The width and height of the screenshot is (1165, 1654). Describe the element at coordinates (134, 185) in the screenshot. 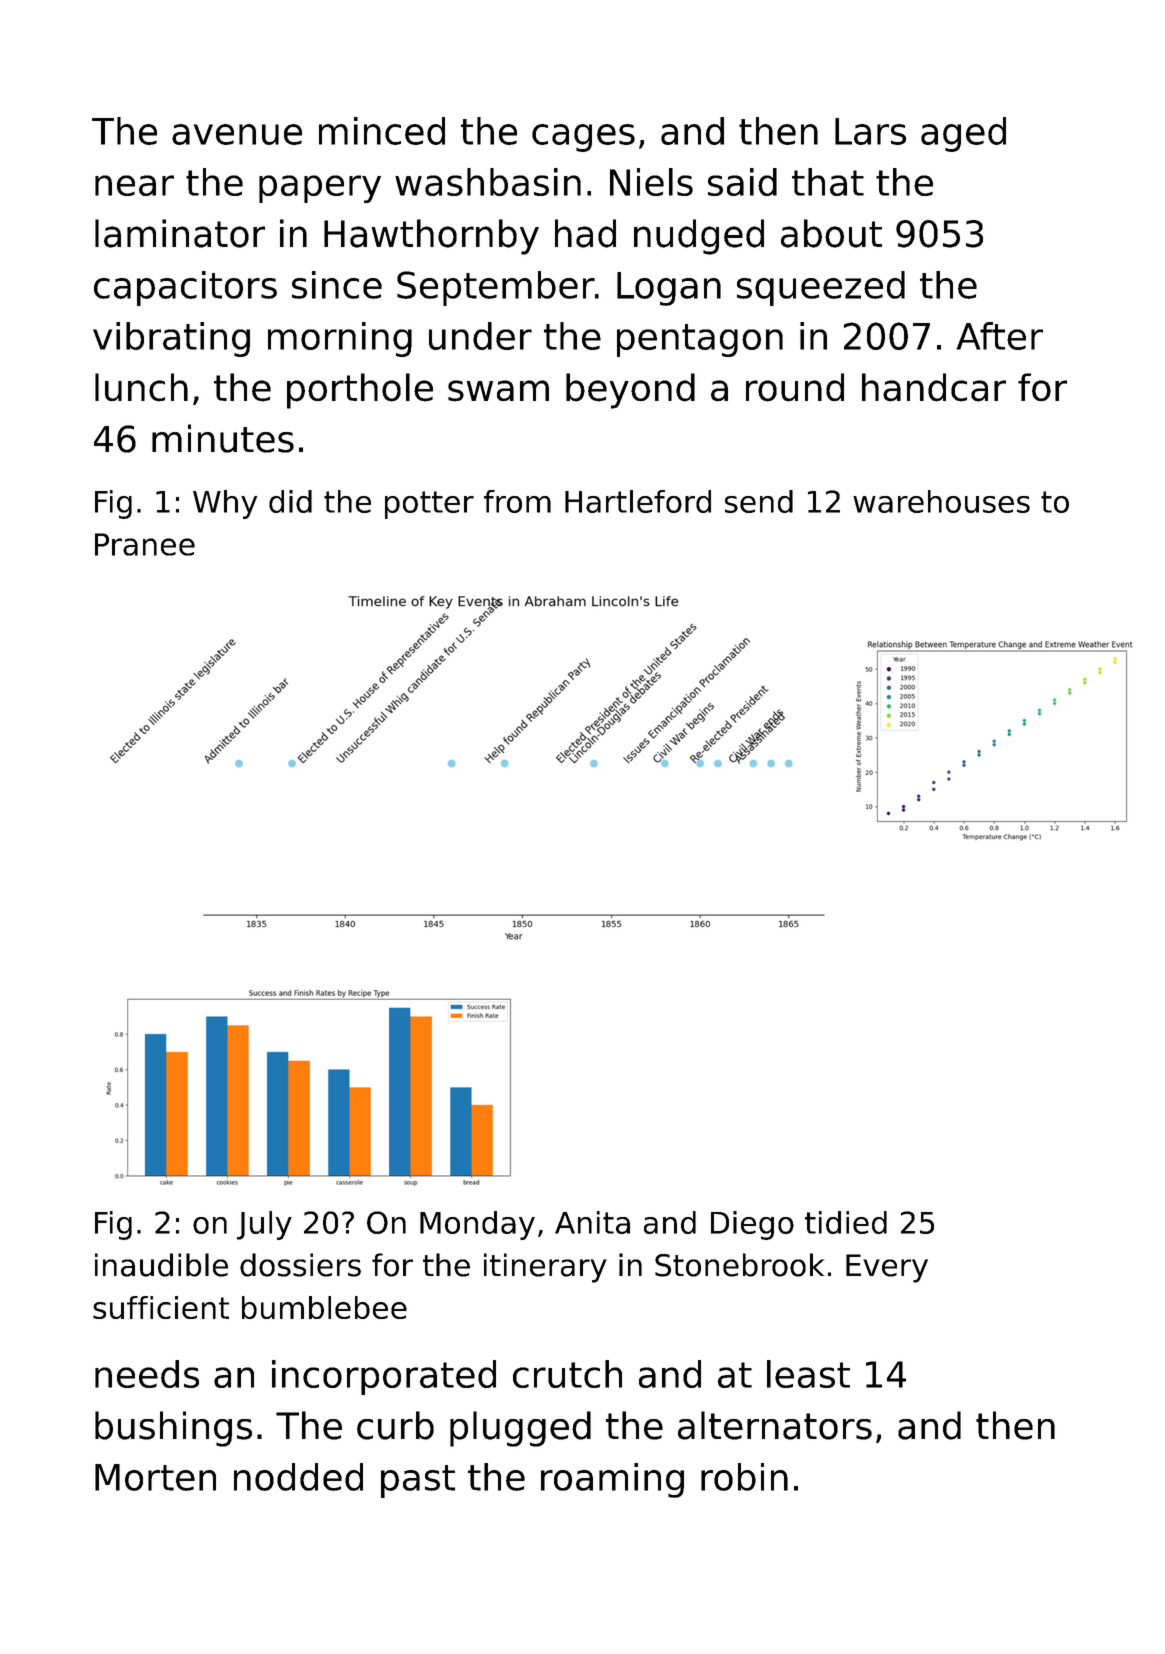

I see `near` at that location.
